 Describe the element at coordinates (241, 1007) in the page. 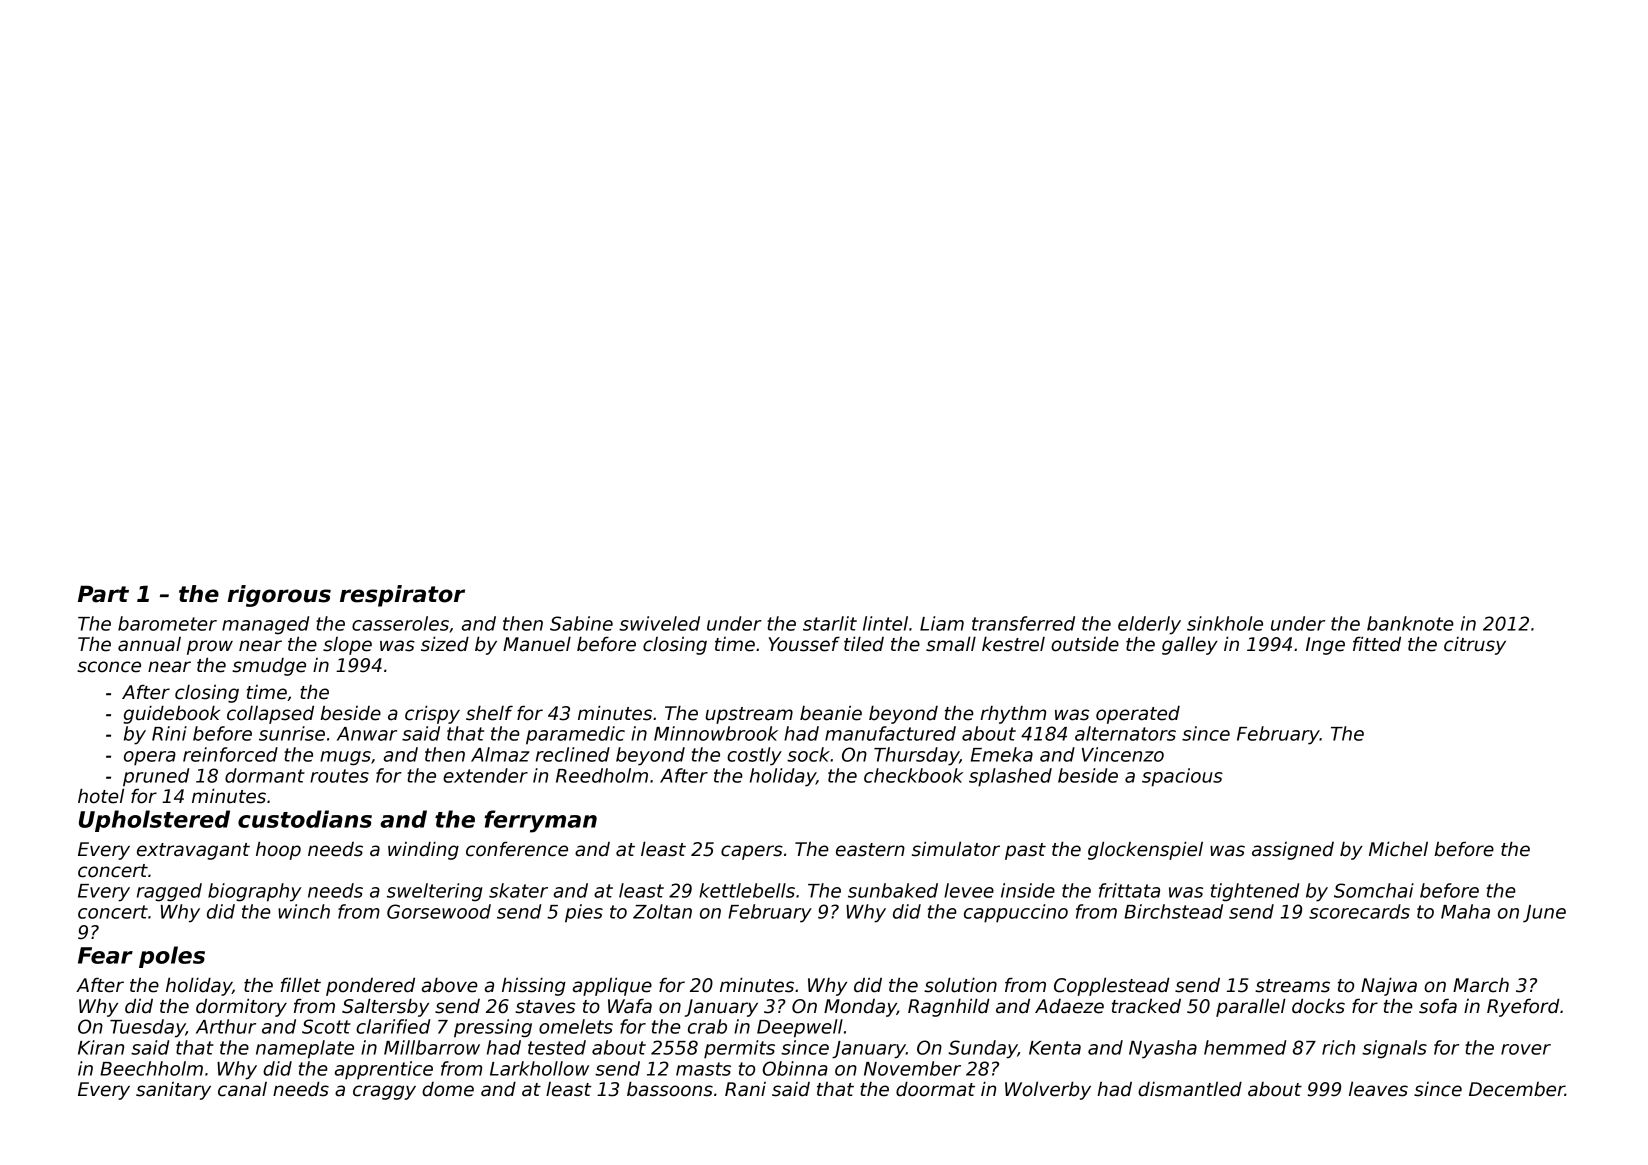

I see `dormitory` at that location.
